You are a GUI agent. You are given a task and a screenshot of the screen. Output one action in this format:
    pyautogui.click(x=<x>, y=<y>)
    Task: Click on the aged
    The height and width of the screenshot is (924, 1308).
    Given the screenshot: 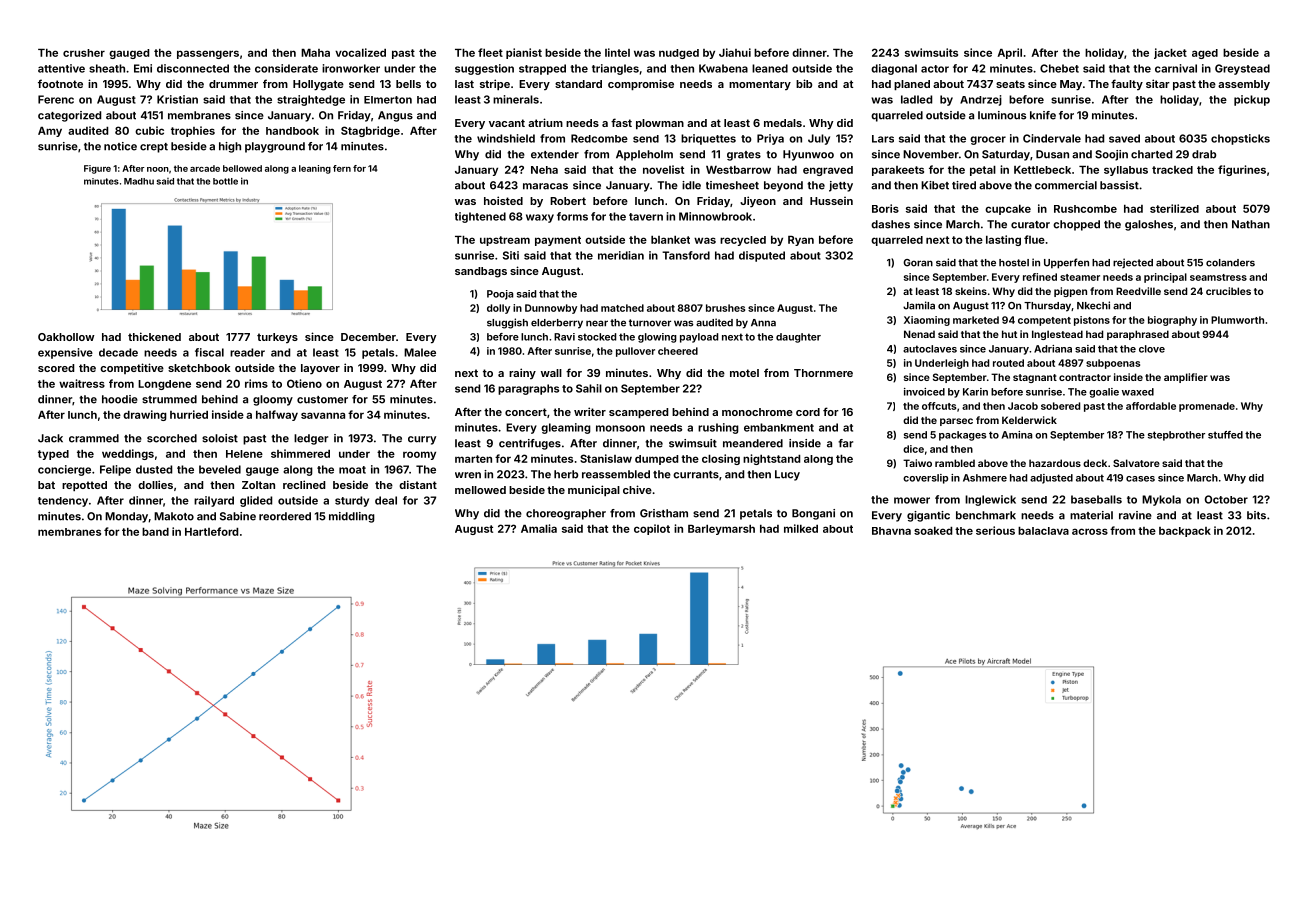 What is the action you would take?
    pyautogui.click(x=1205, y=54)
